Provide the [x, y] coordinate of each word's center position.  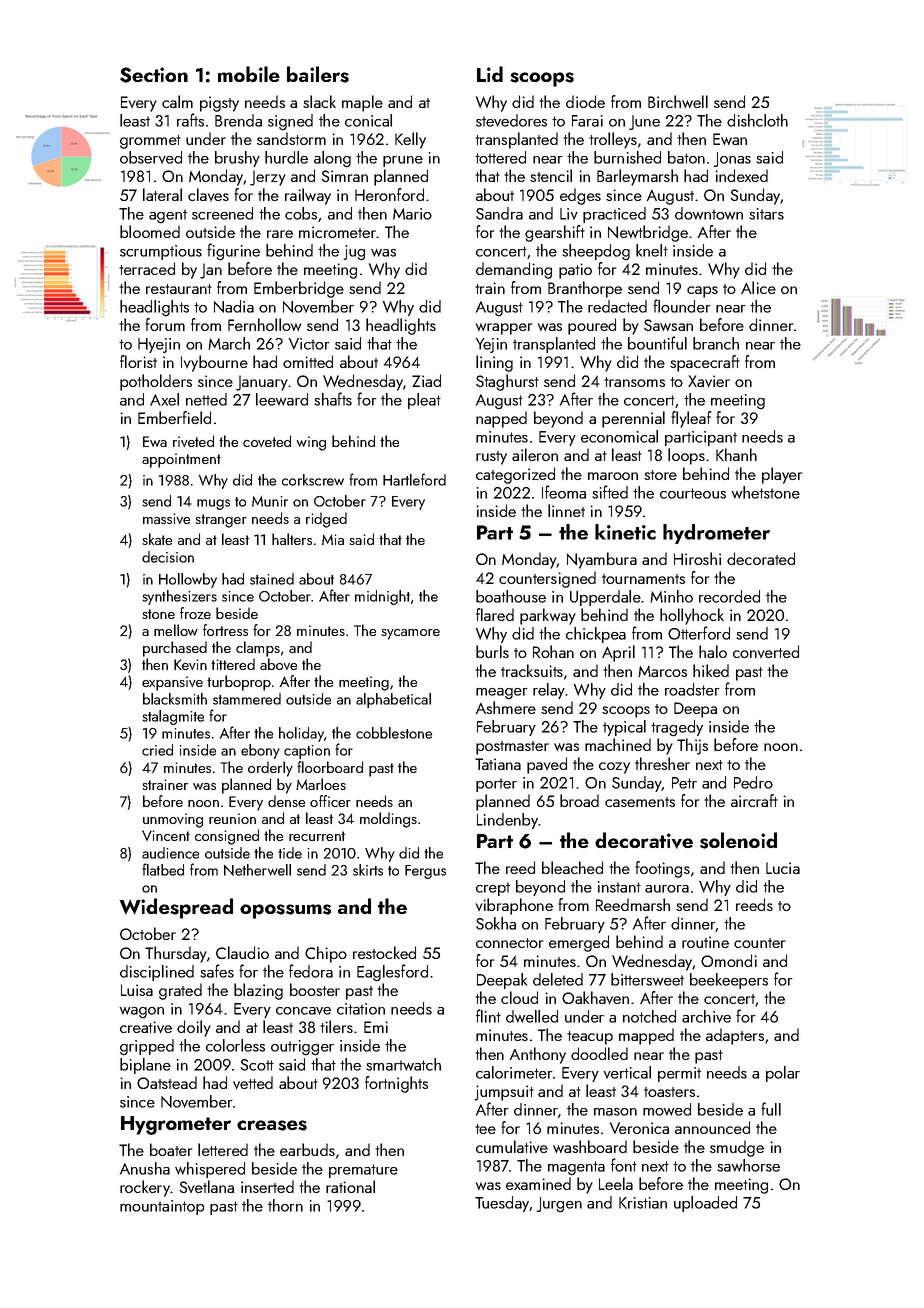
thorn [285, 1205]
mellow [176, 630]
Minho [671, 596]
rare [280, 234]
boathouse [511, 596]
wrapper [504, 329]
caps [702, 292]
